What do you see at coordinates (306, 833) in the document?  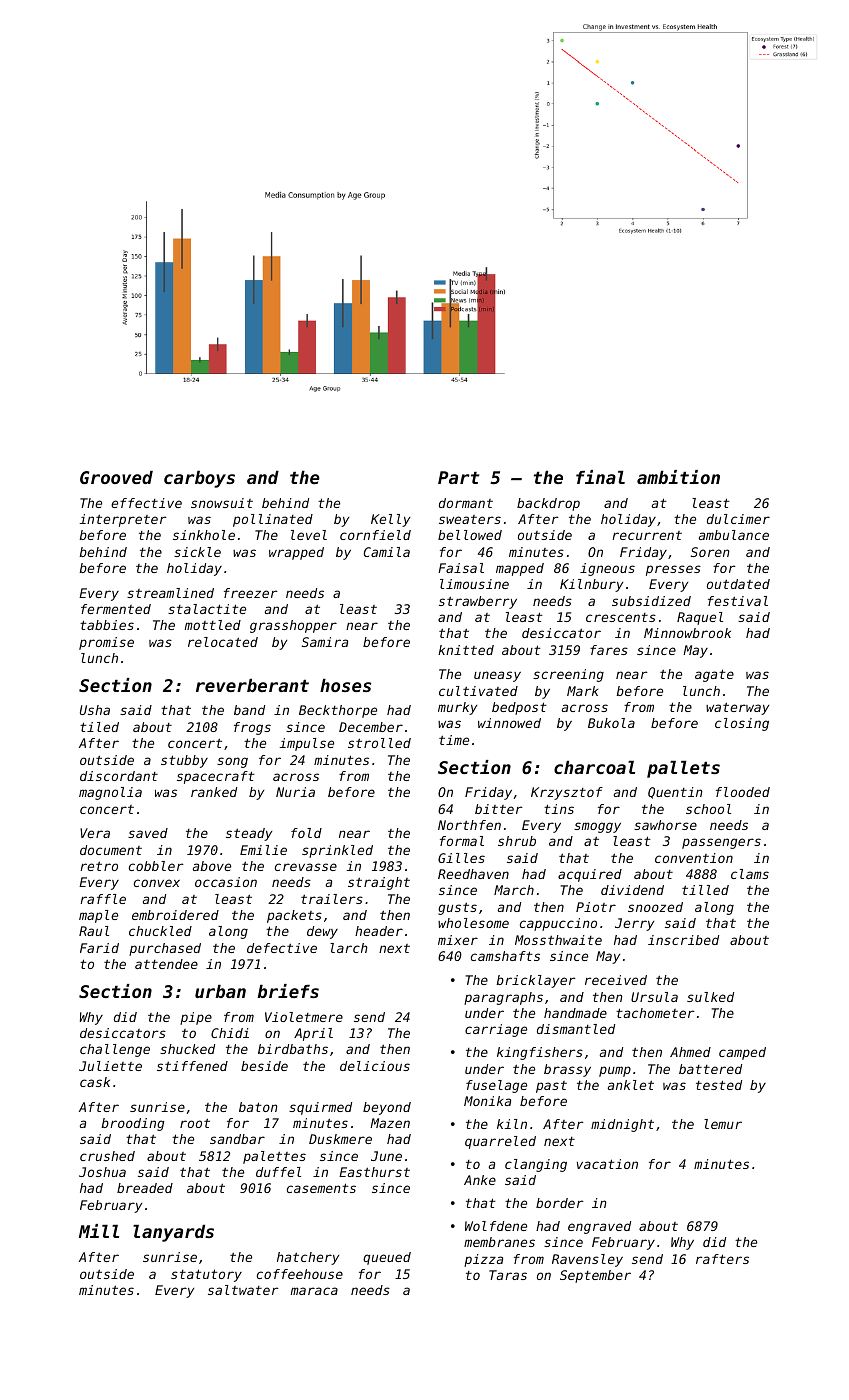 I see `fold` at bounding box center [306, 833].
